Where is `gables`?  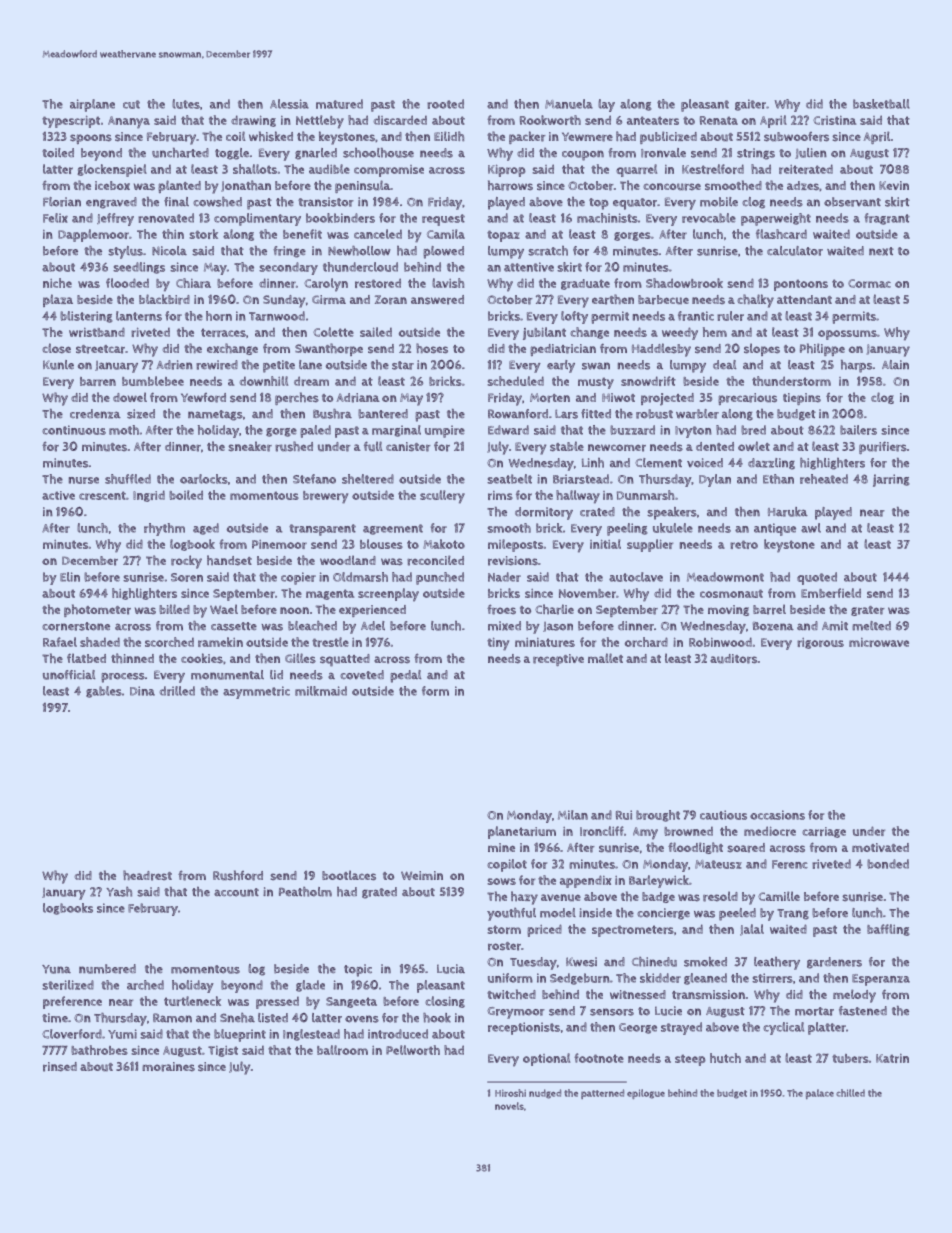 gables is located at coordinates (104, 692).
